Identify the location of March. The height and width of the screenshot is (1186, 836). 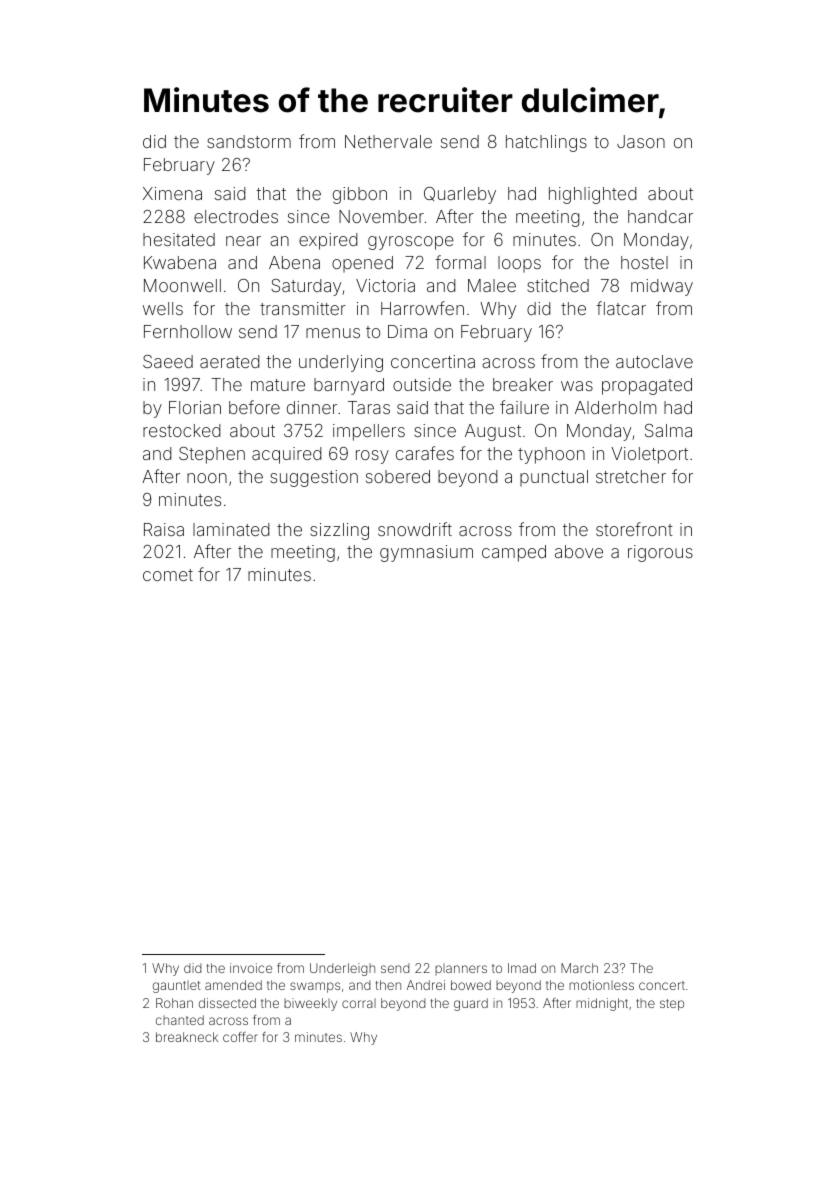
(579, 968).
